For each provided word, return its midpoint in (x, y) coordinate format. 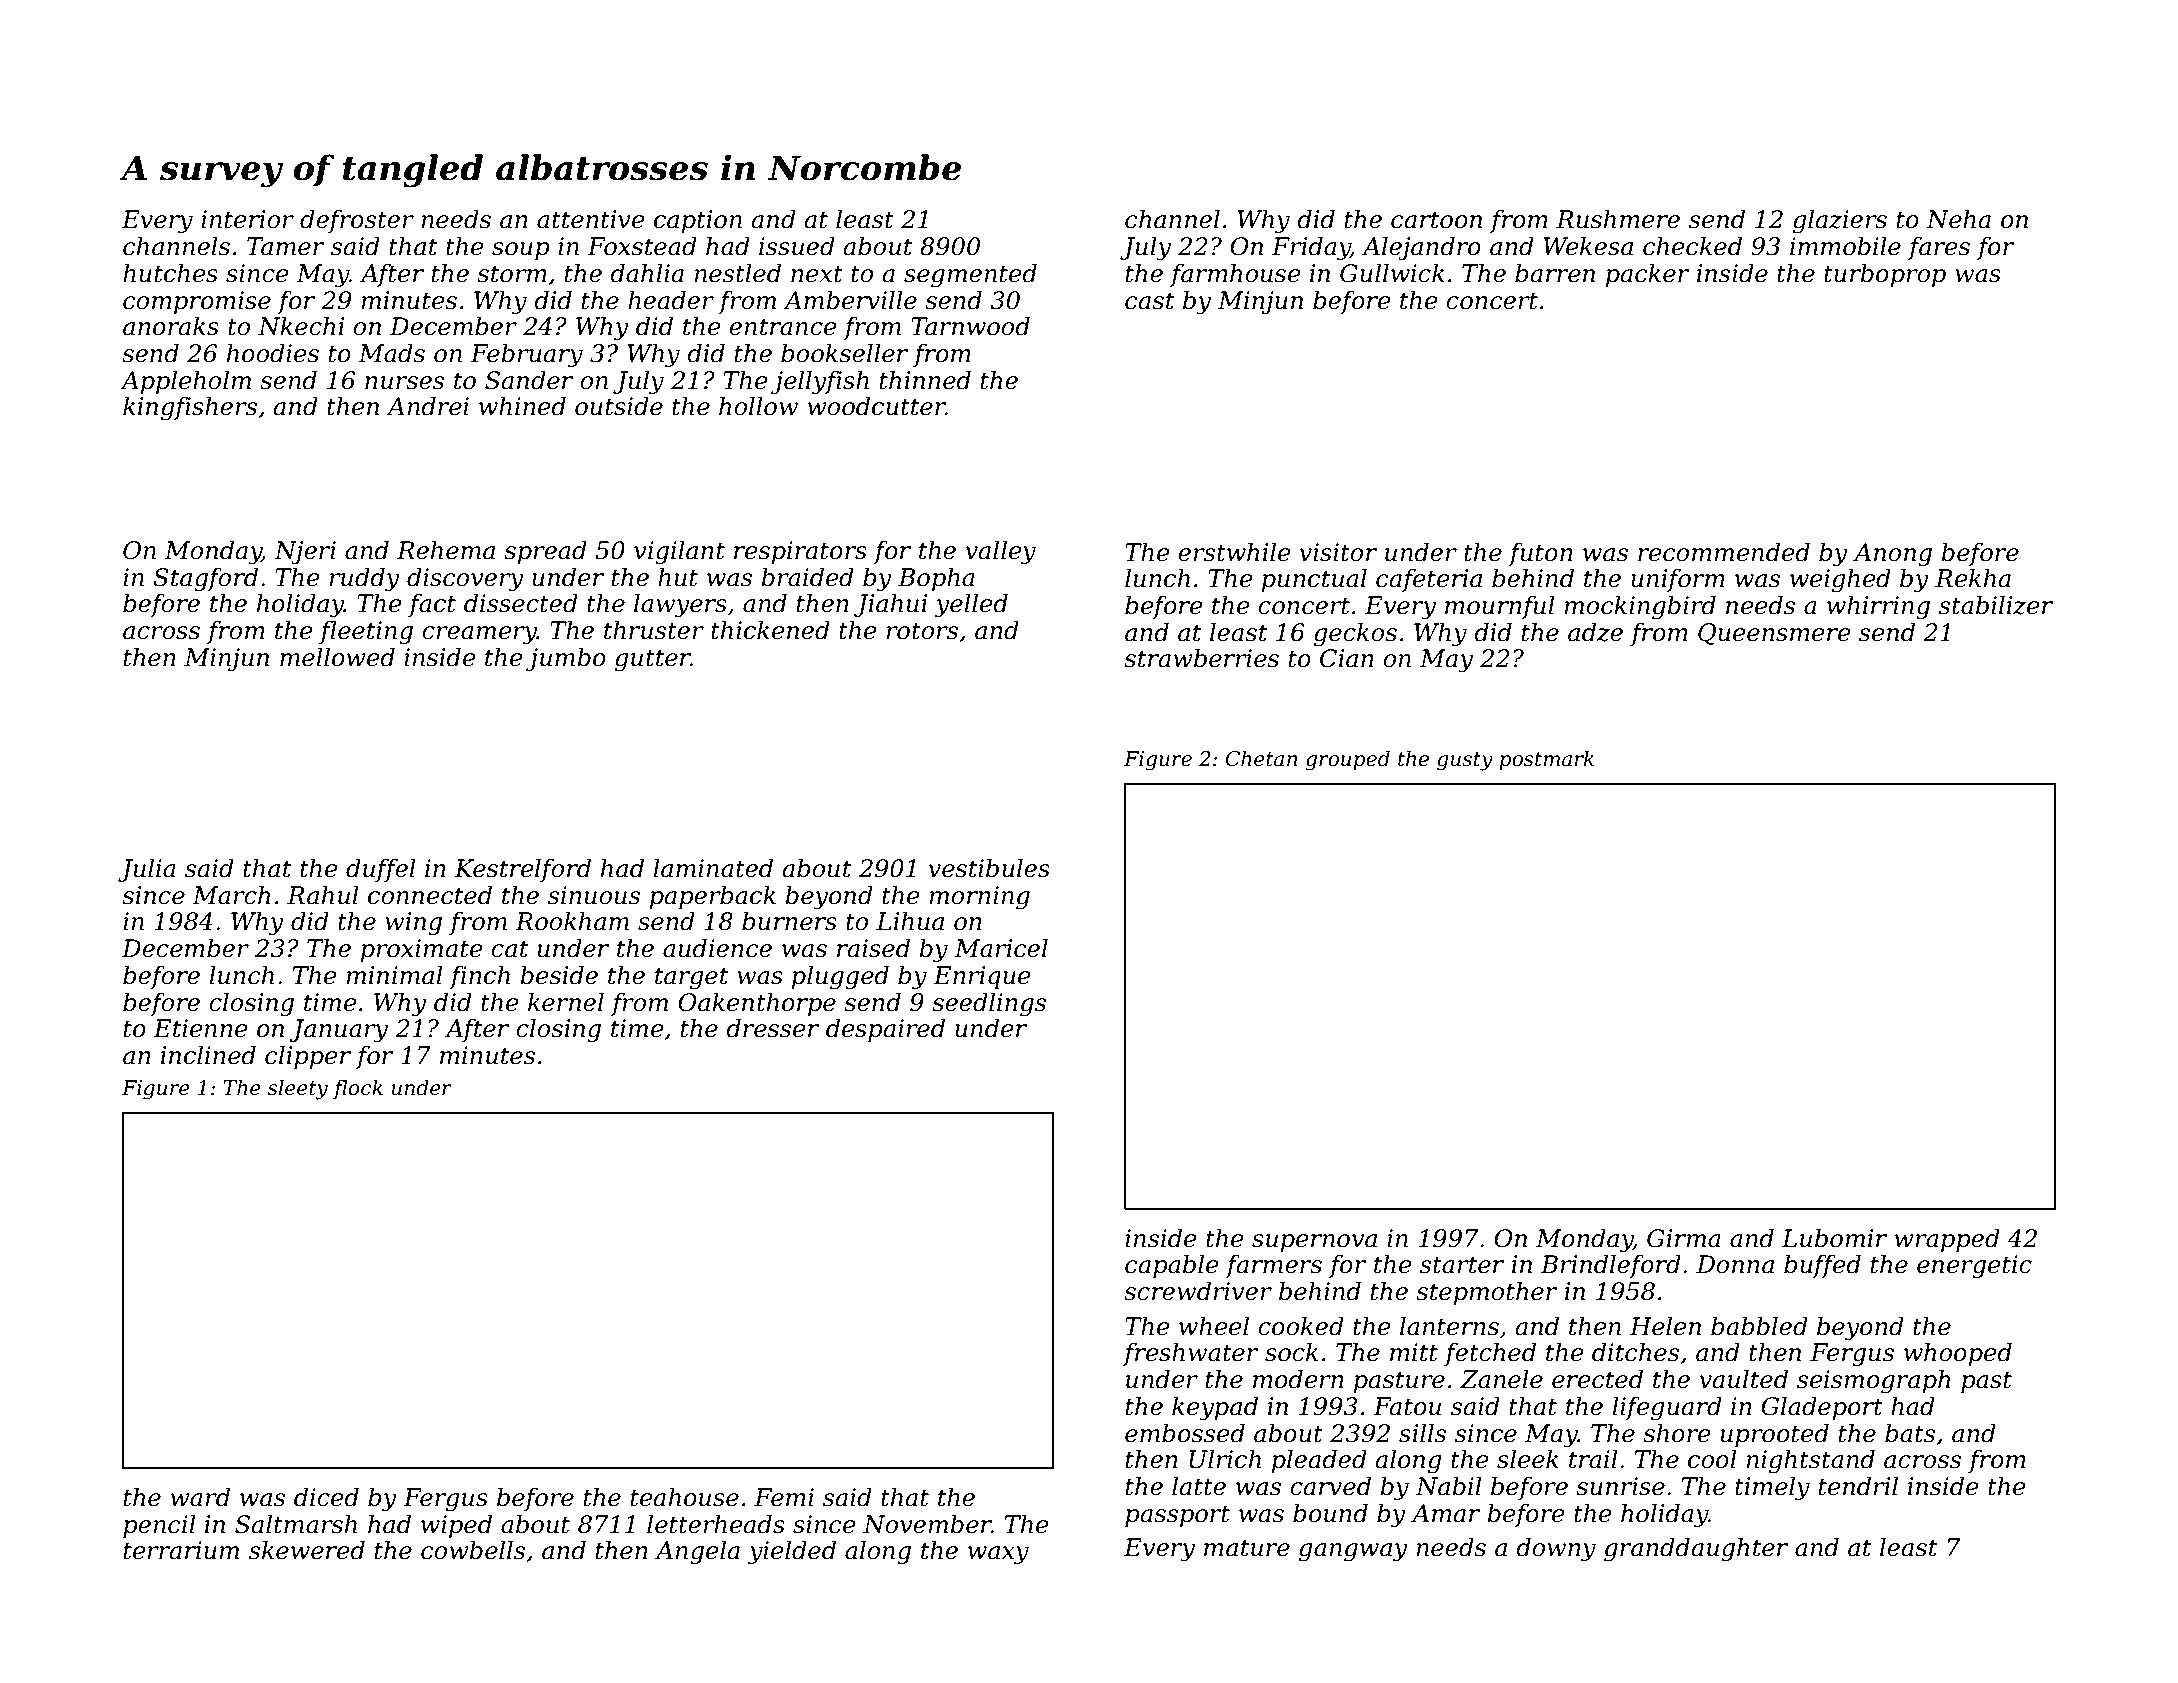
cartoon (1436, 220)
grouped (1347, 760)
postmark (1546, 760)
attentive (590, 219)
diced (326, 1497)
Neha (1958, 219)
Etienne (200, 1028)
